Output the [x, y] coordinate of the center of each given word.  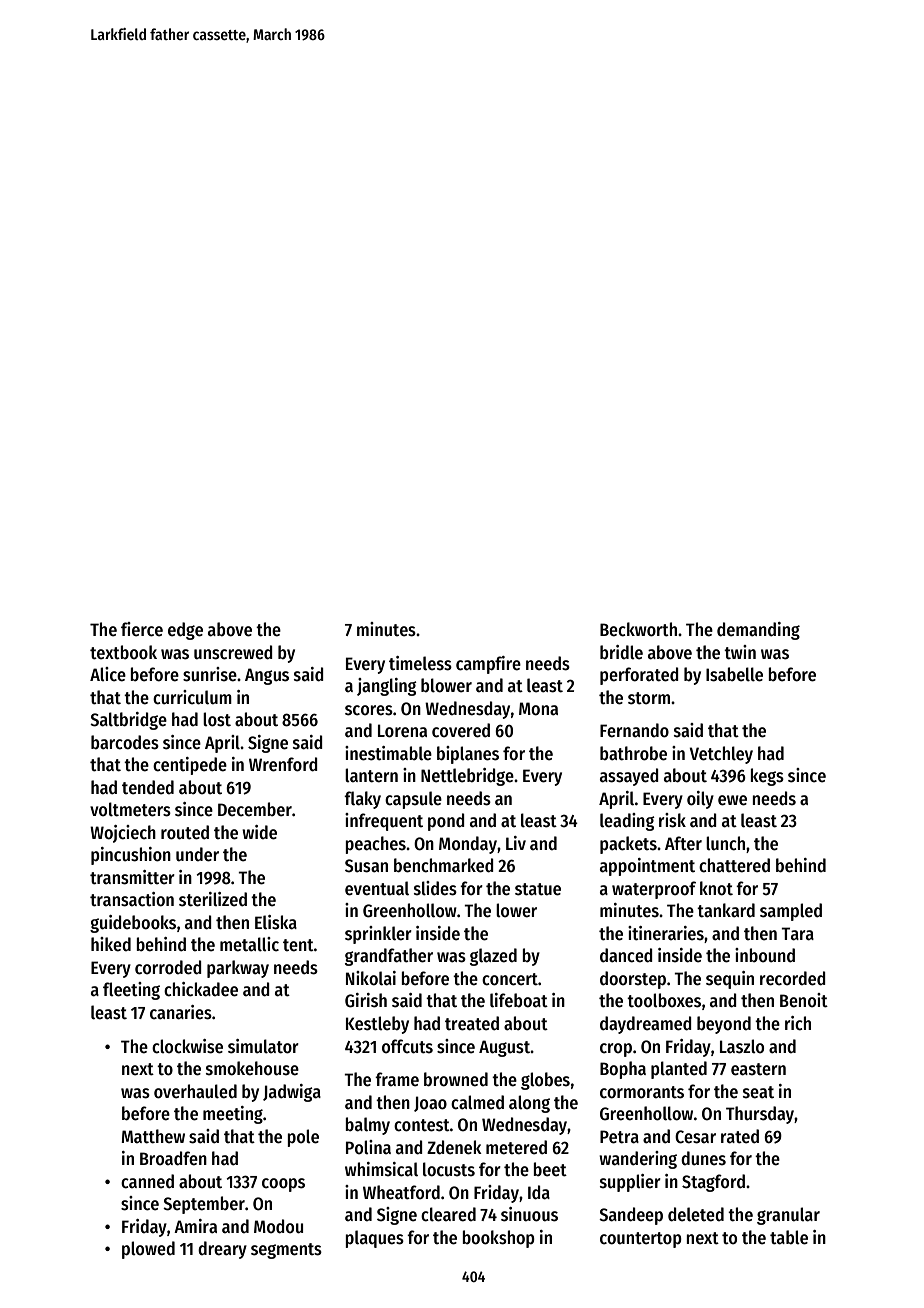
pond [446, 822]
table [789, 1237]
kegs [767, 777]
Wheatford [401, 1192]
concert [510, 979]
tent [298, 945]
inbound [765, 955]
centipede [190, 766]
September [204, 1205]
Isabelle [734, 674]
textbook [123, 652]
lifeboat [519, 1000]
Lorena [402, 731]
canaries [181, 1012]
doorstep [633, 980]
